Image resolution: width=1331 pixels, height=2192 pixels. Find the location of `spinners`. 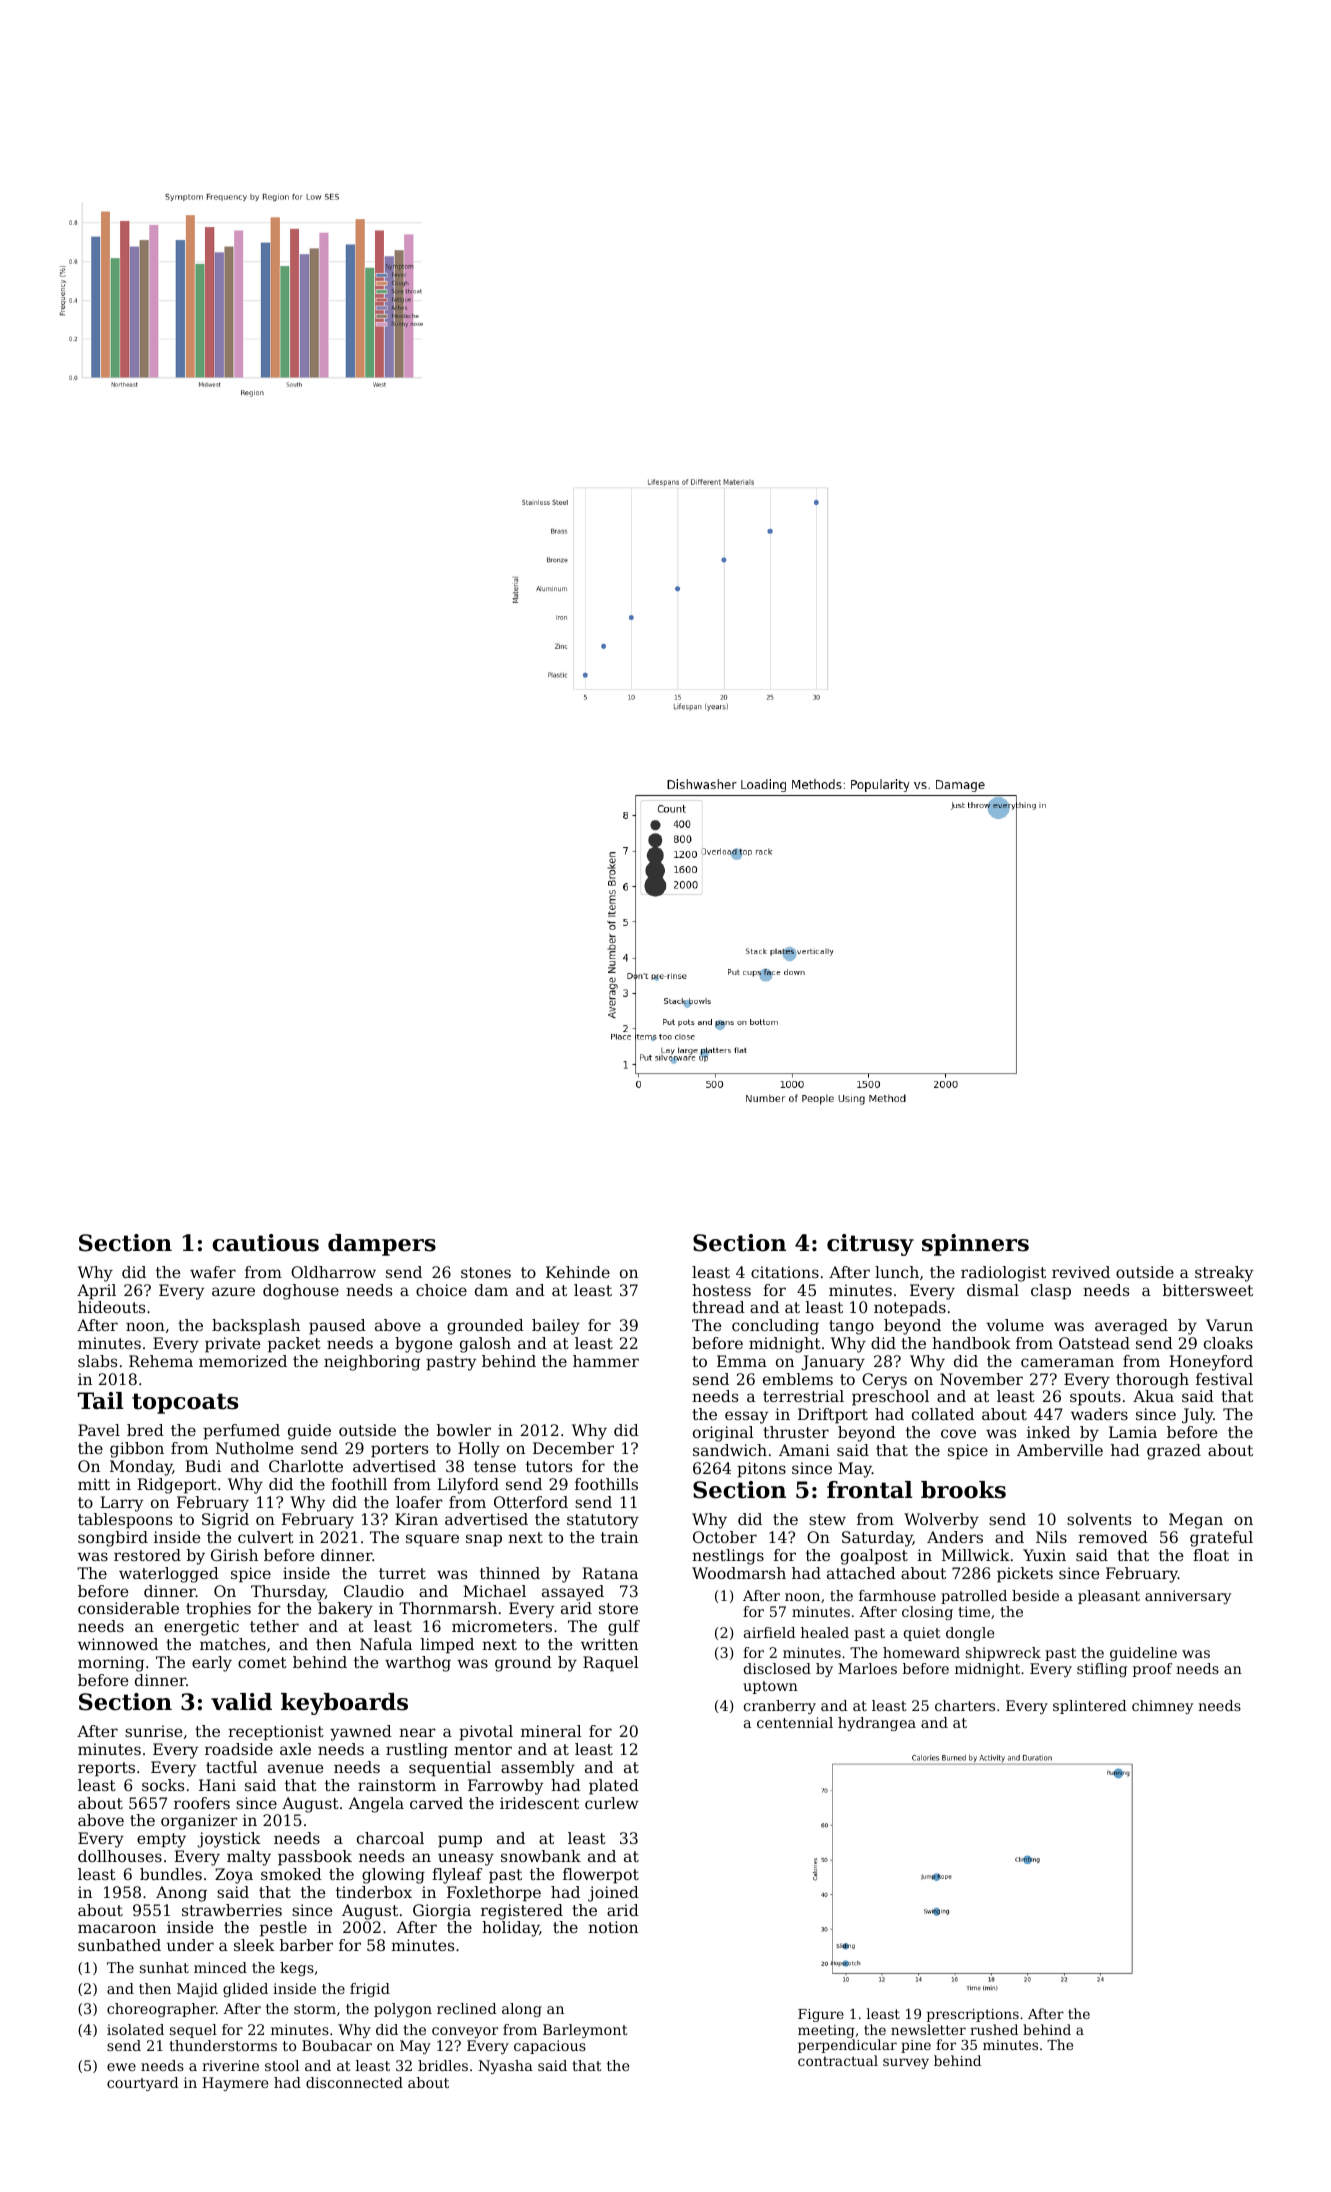

spinners is located at coordinates (975, 1245).
